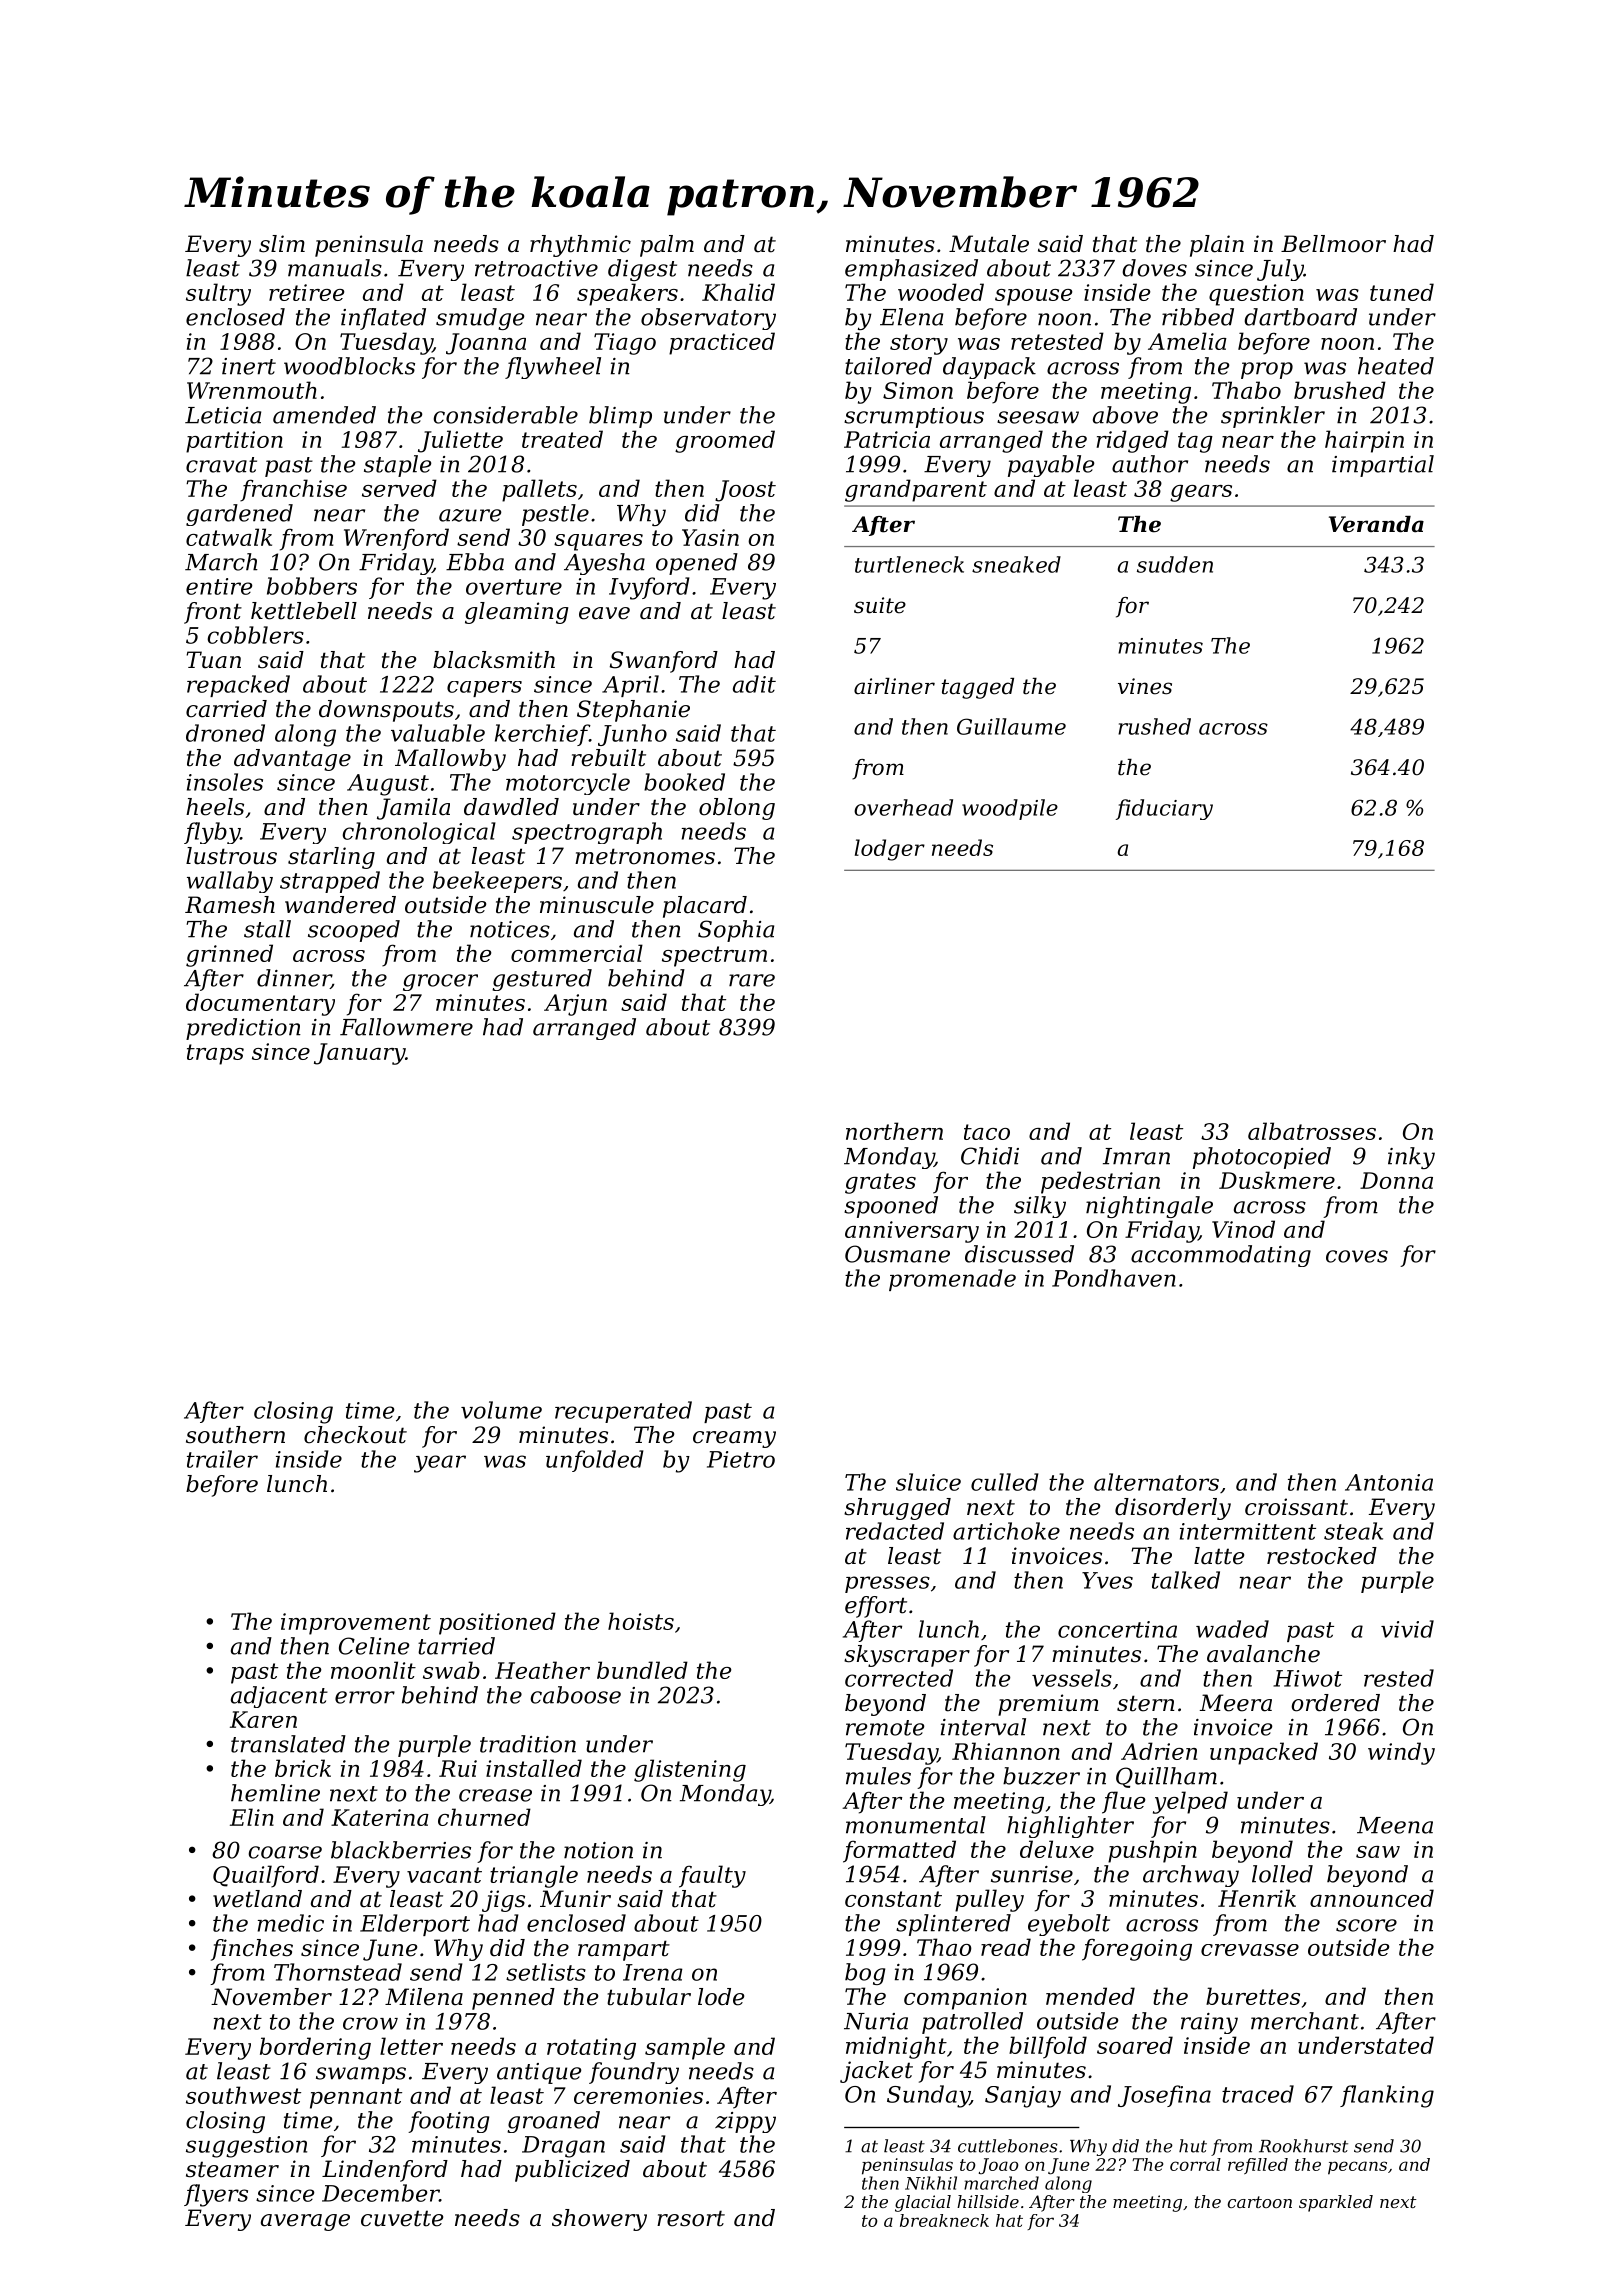 The image size is (1620, 2292). I want to click on southwest, so click(243, 2095).
